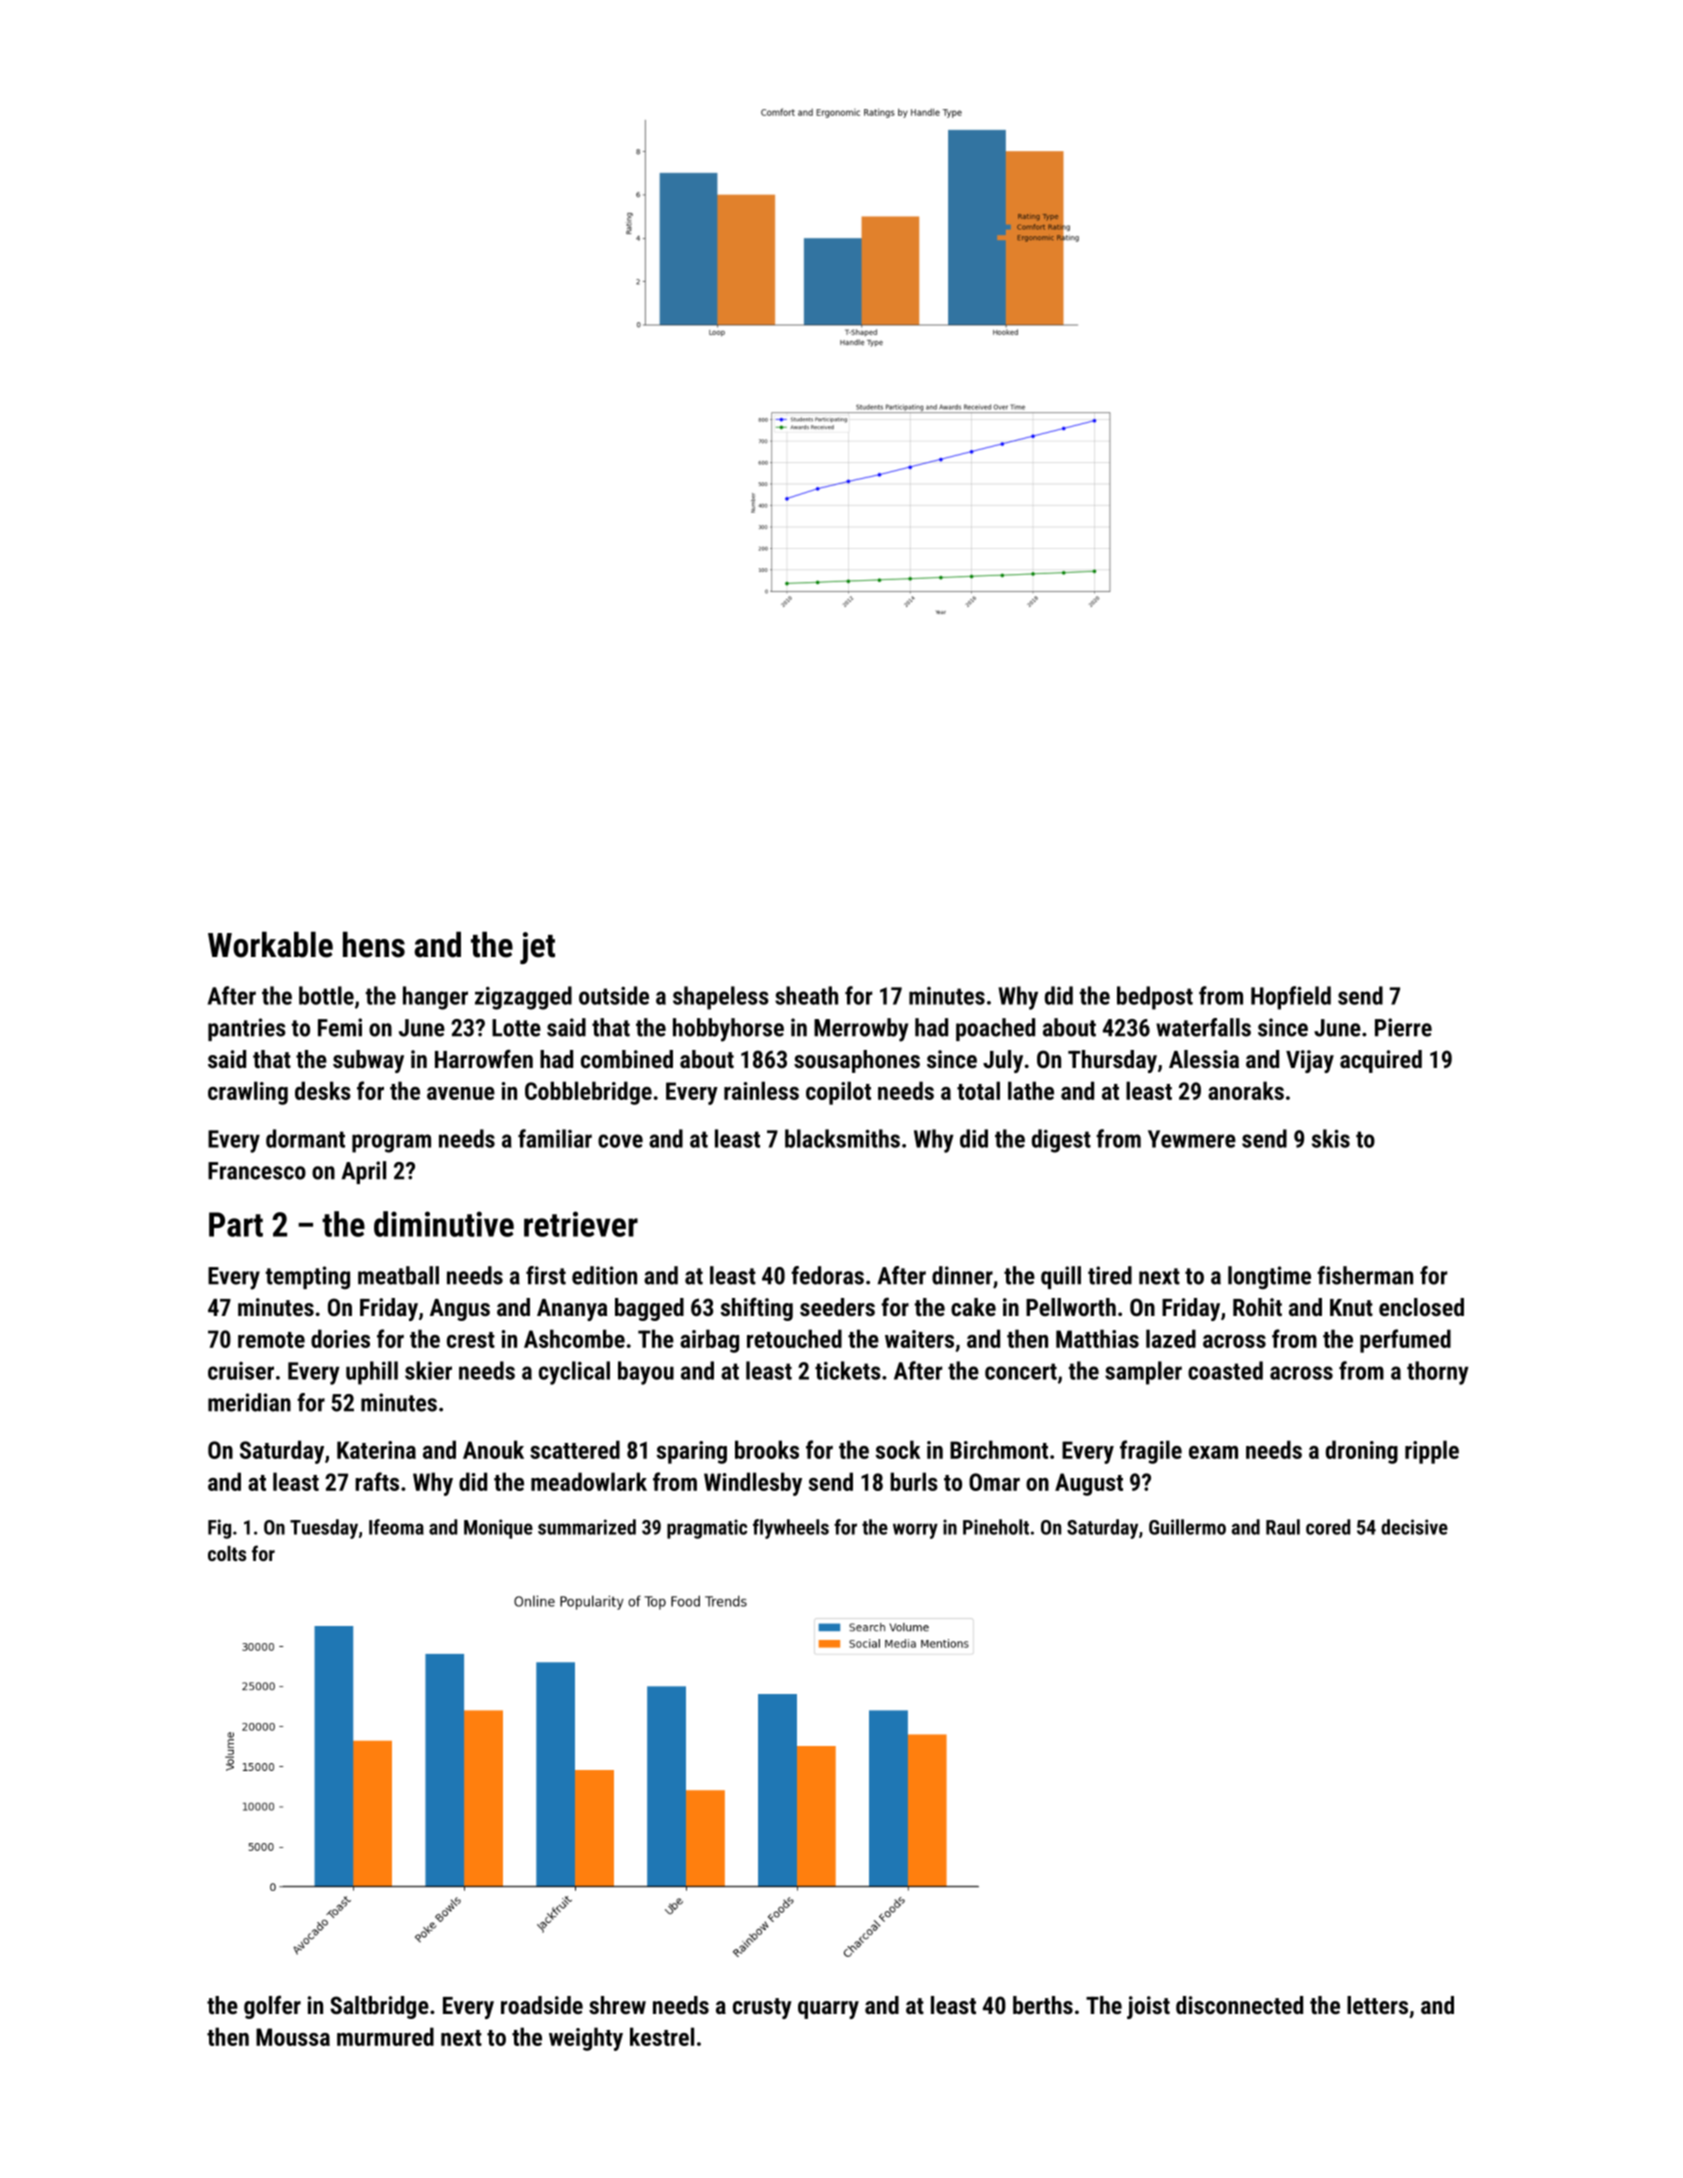 This document has width=1683, height=2178. I want to click on copilot, so click(838, 1093).
